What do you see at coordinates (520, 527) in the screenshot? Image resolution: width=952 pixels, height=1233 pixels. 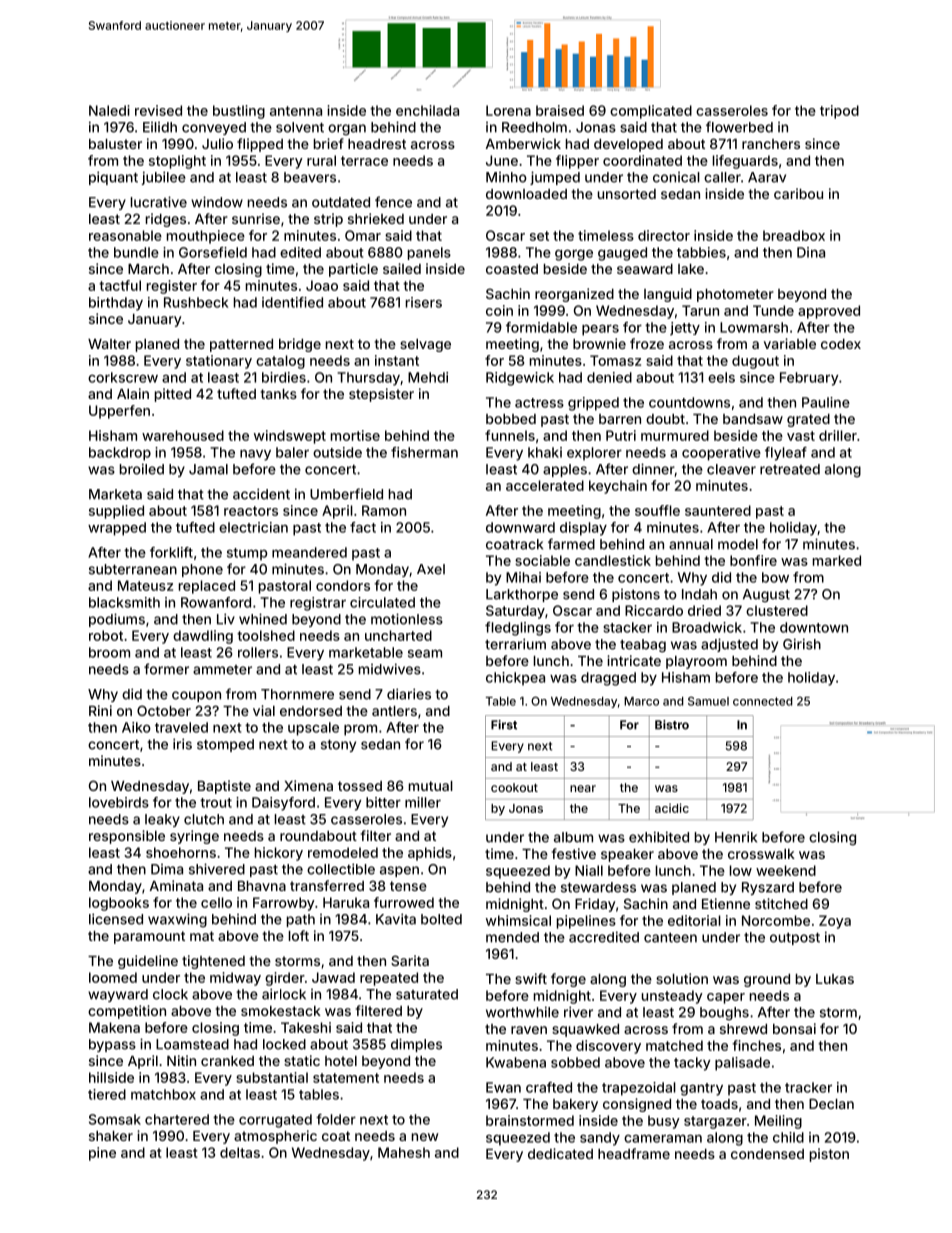 I see `downward` at bounding box center [520, 527].
